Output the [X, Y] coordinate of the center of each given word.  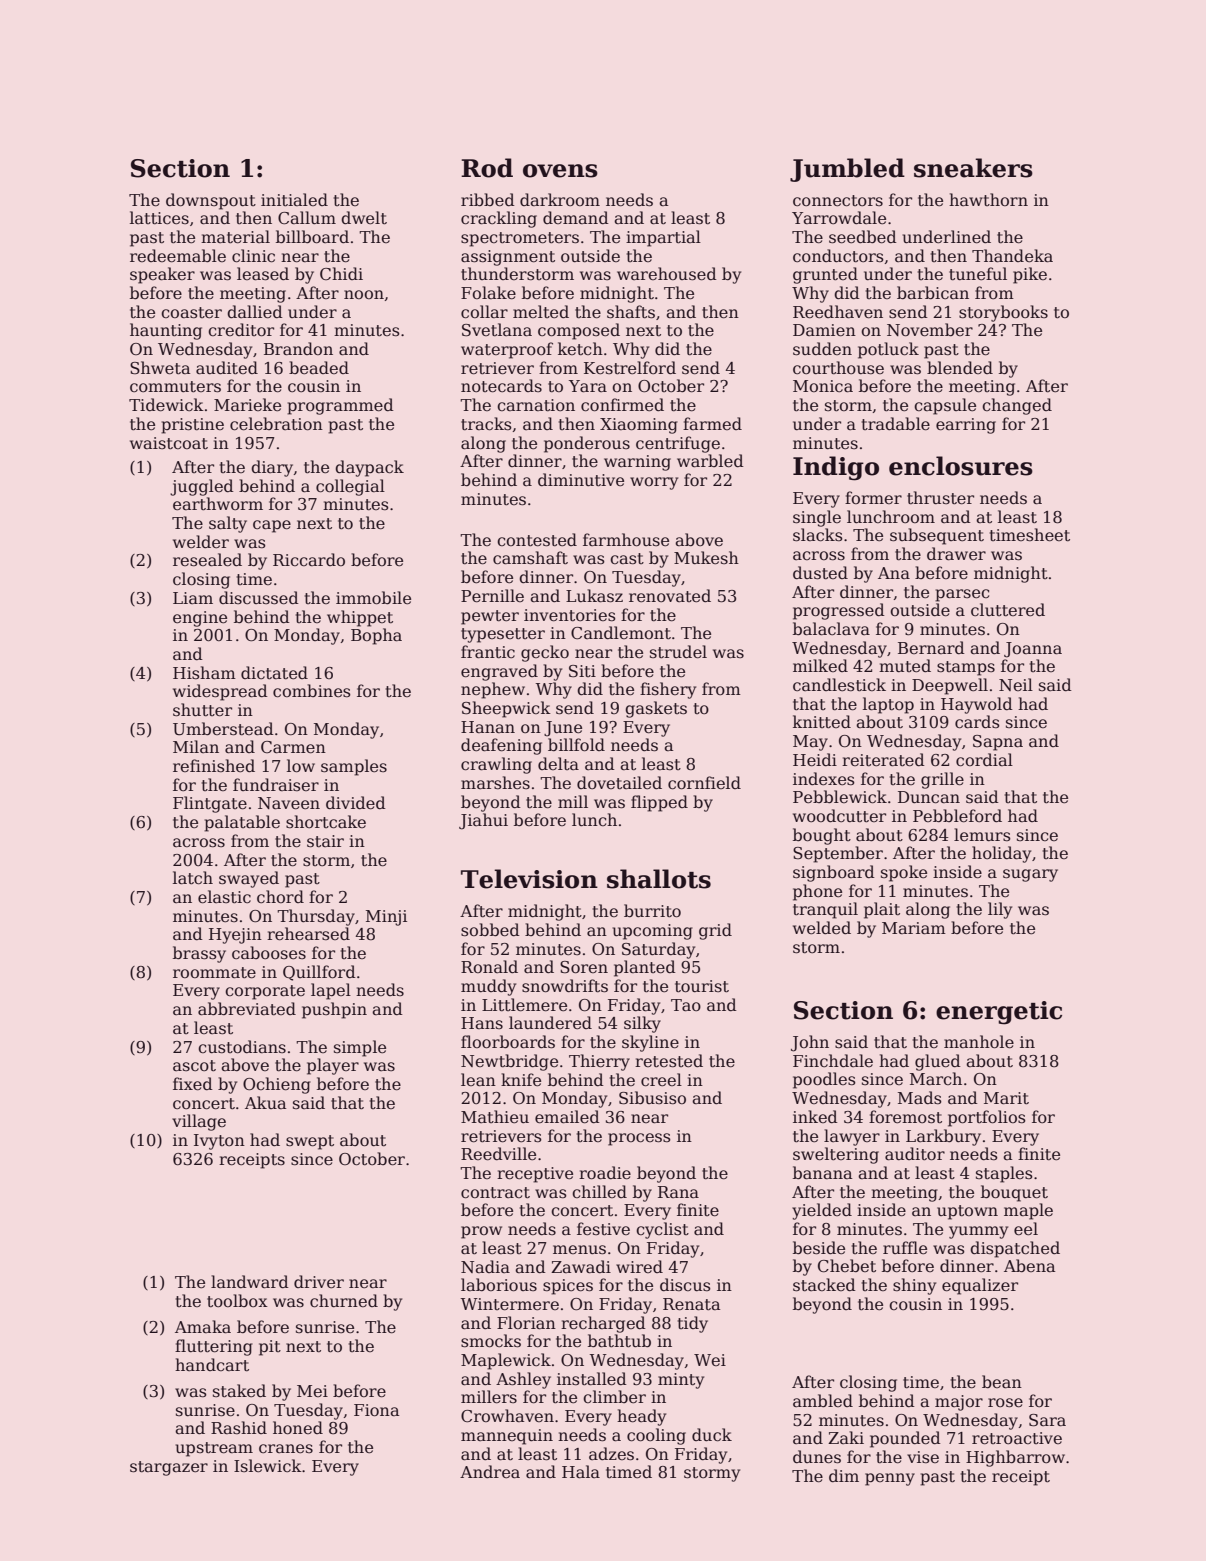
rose [1005, 1403]
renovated [670, 596]
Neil [1016, 684]
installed [592, 1379]
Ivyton [219, 1142]
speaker [162, 275]
